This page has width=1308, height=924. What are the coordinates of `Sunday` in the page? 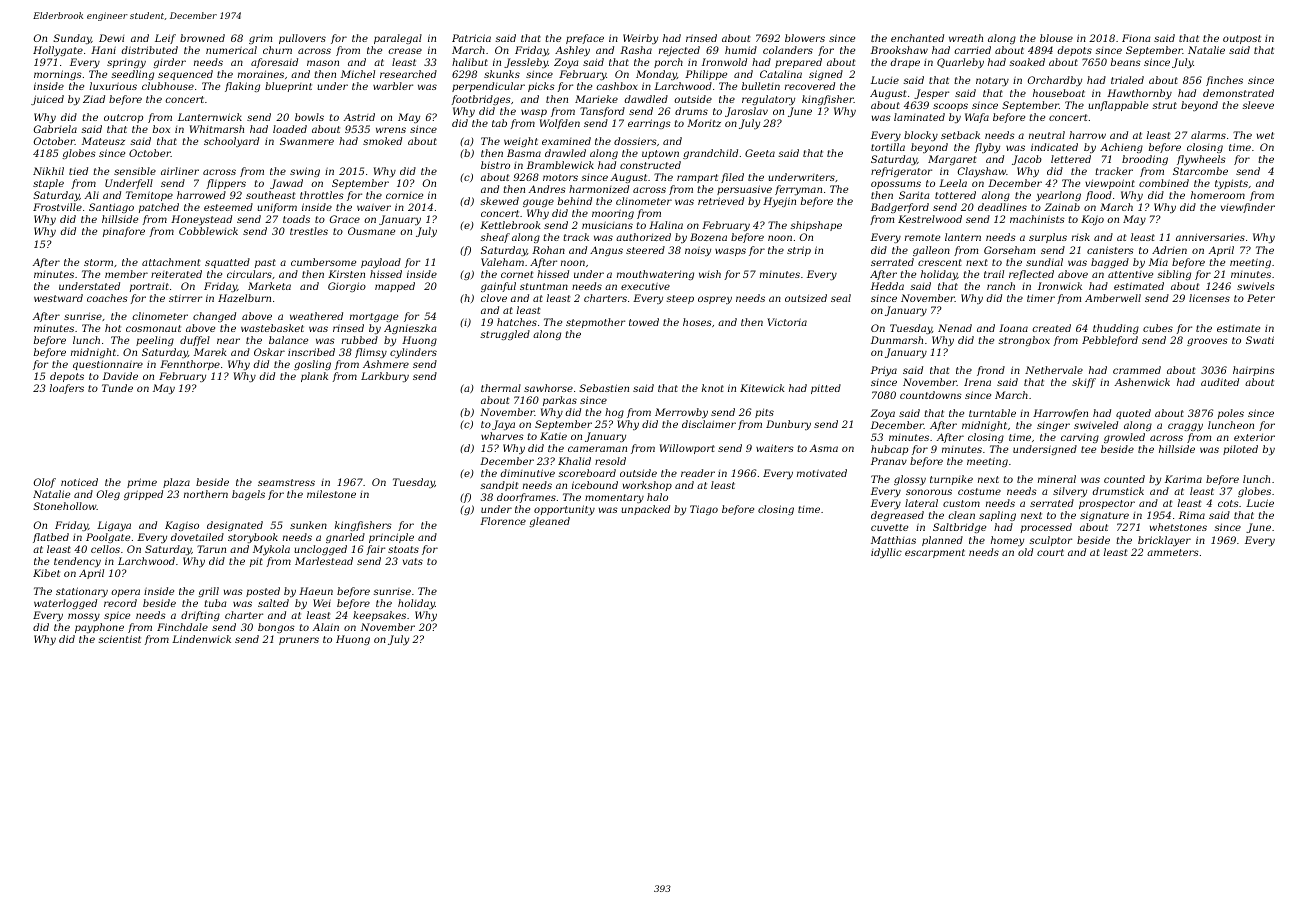 It's located at (72, 39).
